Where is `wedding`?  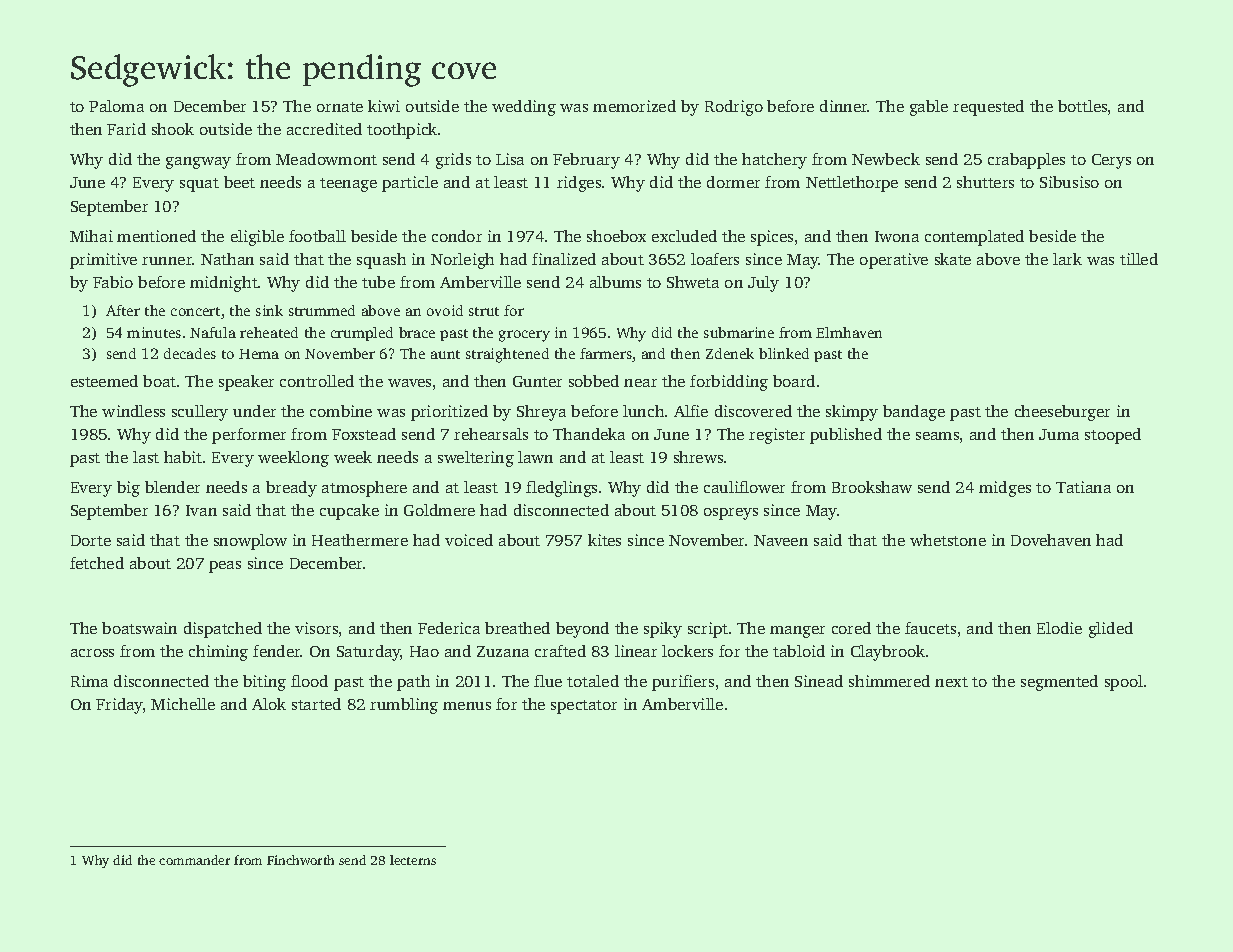
wedding is located at coordinates (524, 108).
